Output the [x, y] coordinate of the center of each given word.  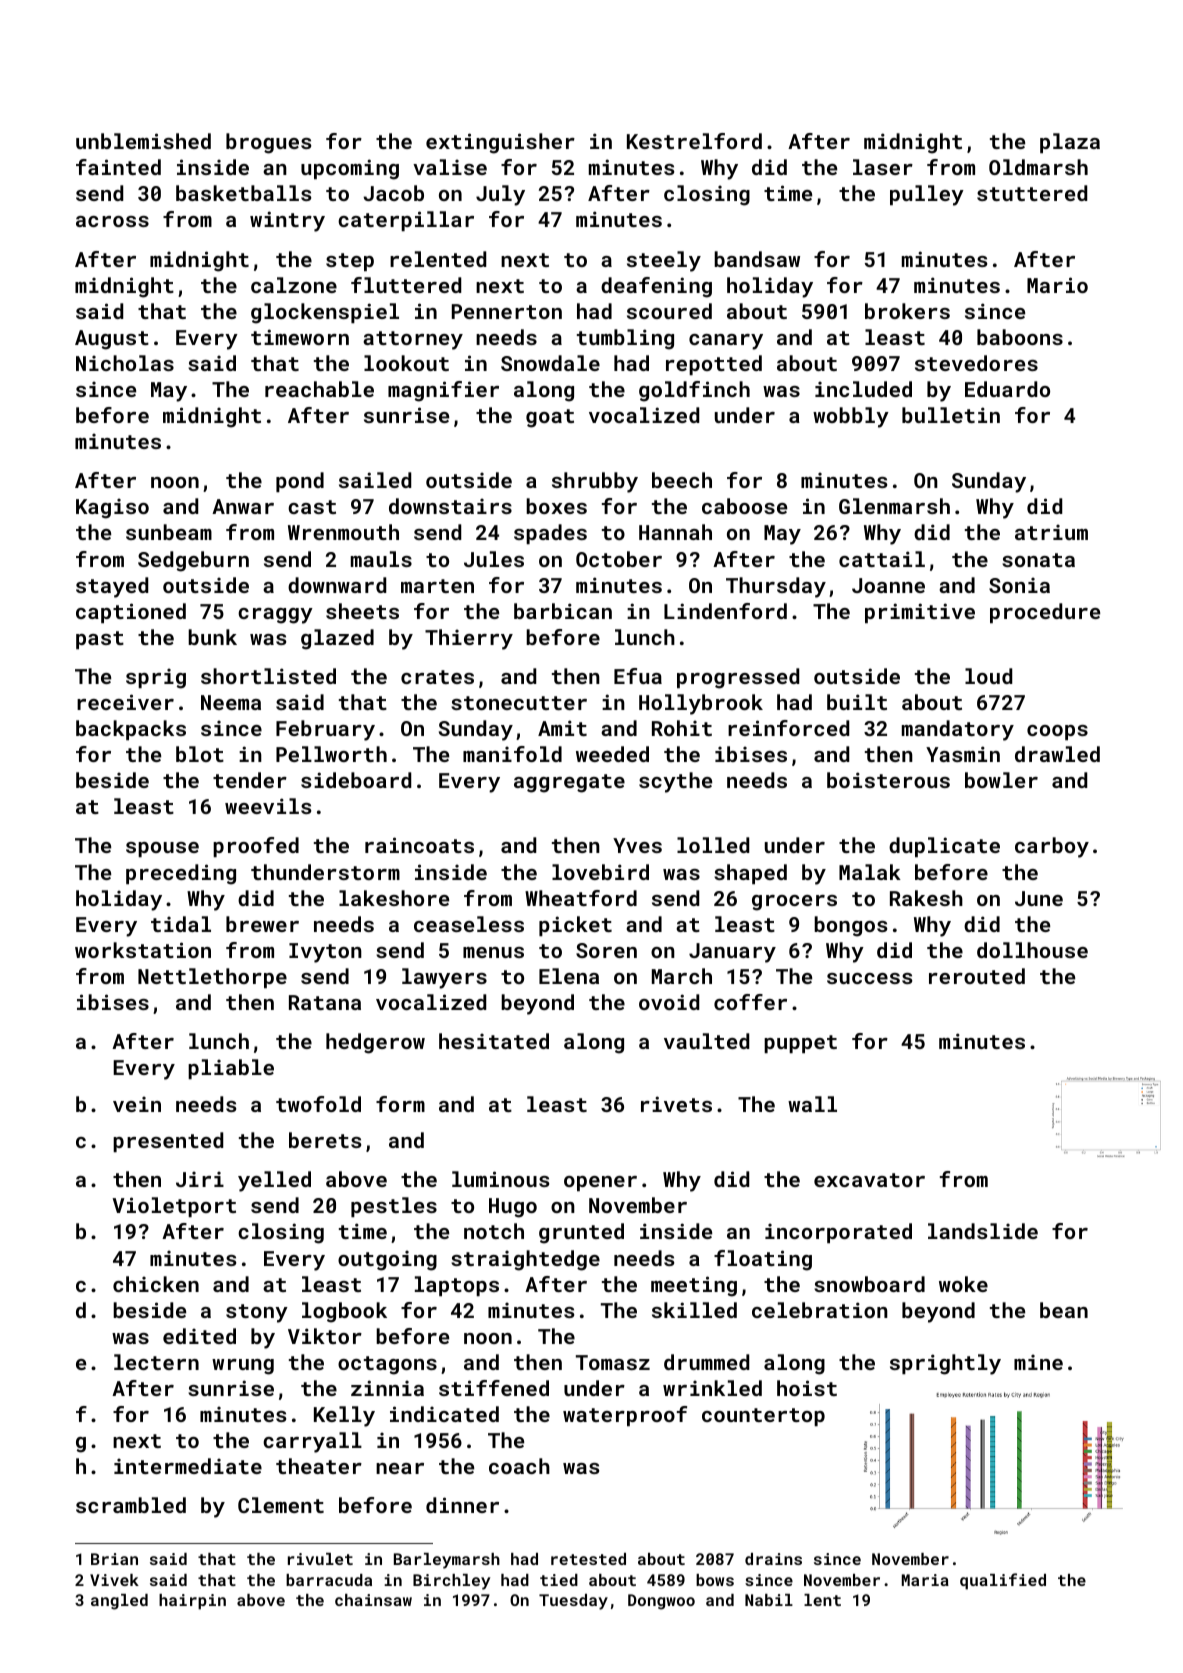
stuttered [1032, 193]
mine [1038, 1362]
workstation [143, 950]
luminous [501, 1179]
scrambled [131, 1505]
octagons [387, 1365]
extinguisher [500, 143]
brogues [269, 143]
